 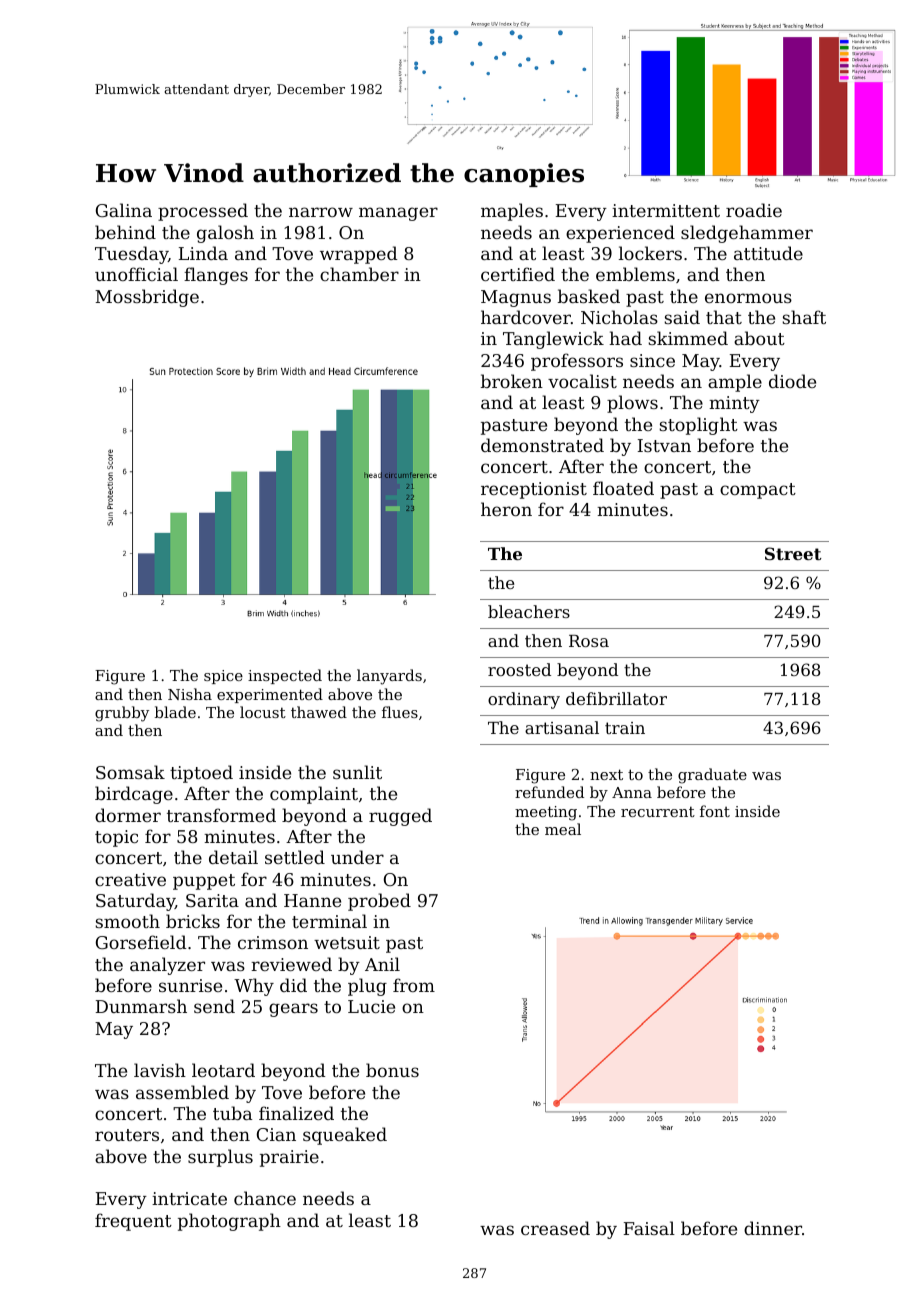 I want to click on flues, so click(x=400, y=712).
